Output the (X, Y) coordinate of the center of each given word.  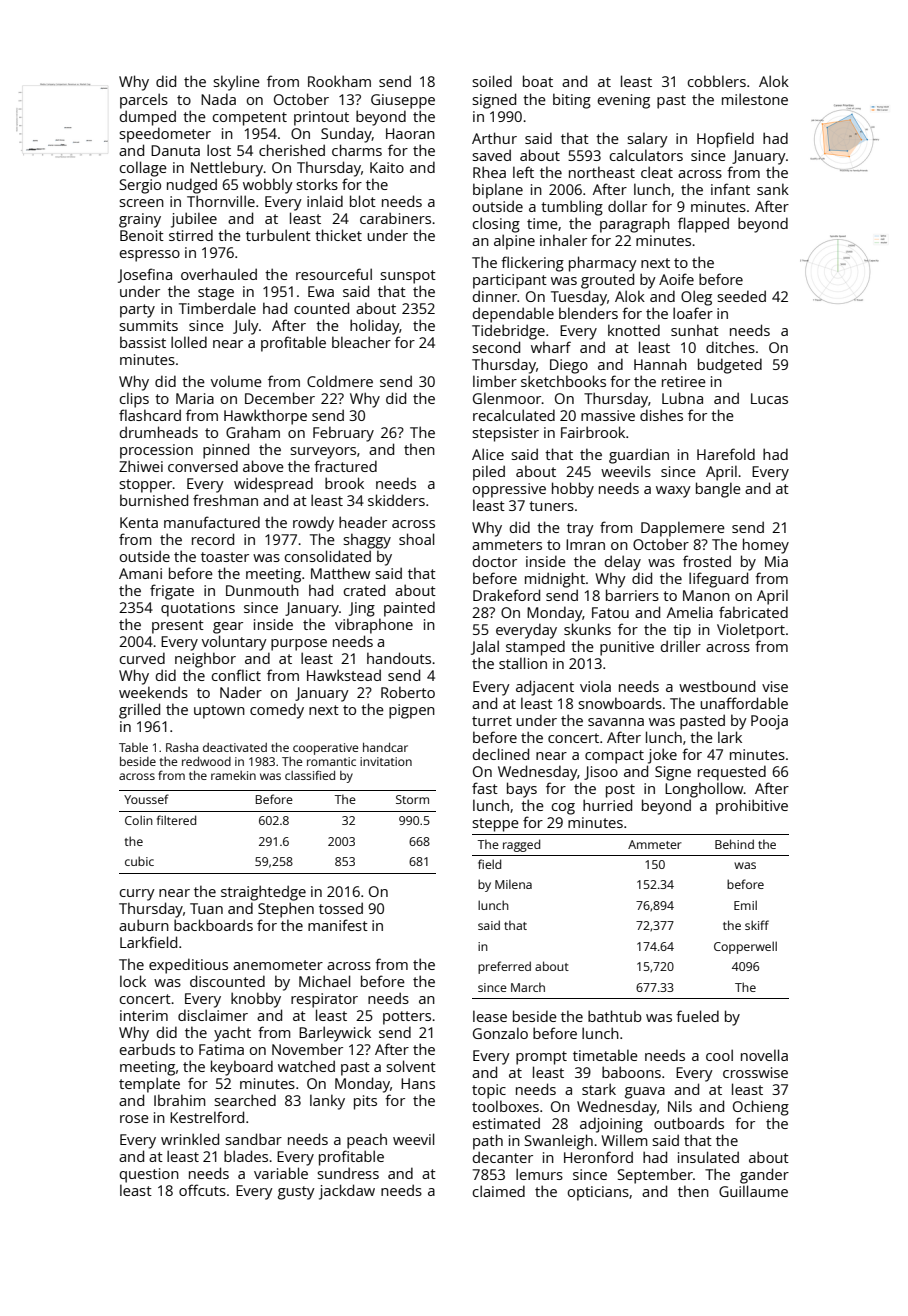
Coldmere (340, 381)
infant (730, 189)
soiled (492, 81)
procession (156, 451)
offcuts (202, 1190)
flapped (703, 225)
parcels (144, 101)
